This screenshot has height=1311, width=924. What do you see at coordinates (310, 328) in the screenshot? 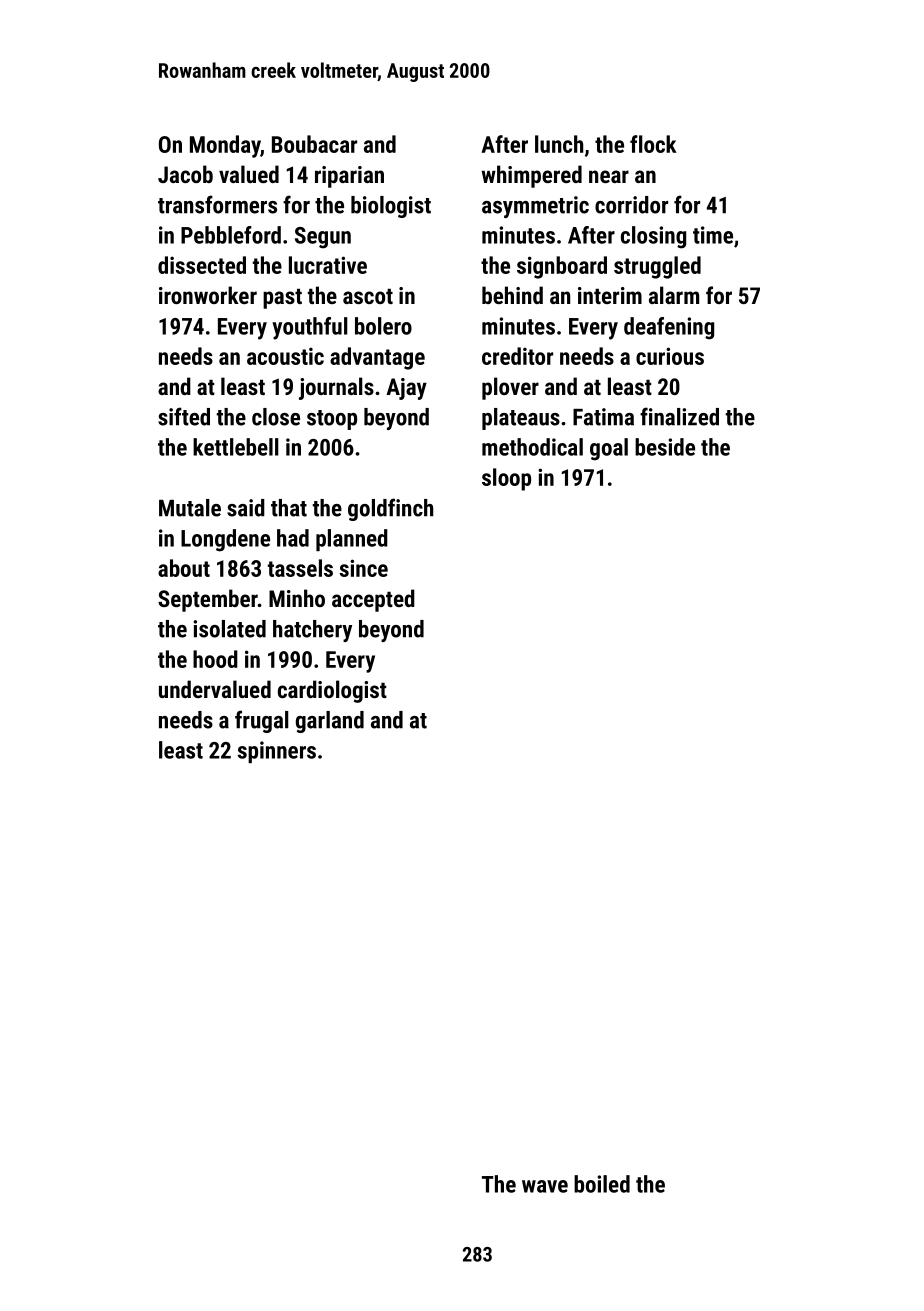
I see `youthful` at bounding box center [310, 328].
